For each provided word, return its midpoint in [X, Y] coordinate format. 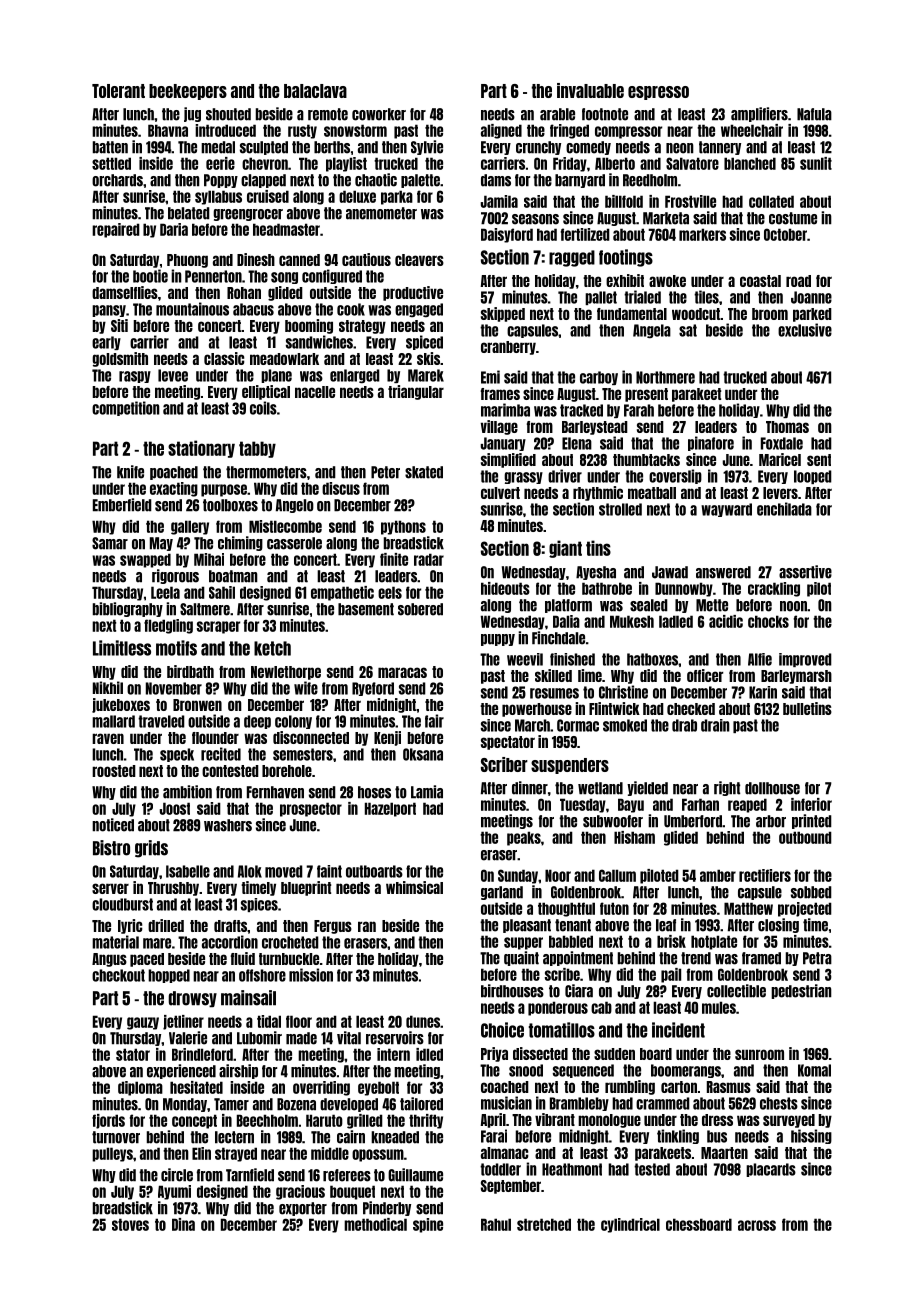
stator [133, 1054]
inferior [811, 804]
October [785, 234]
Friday [570, 164]
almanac [505, 1153]
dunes [423, 1021]
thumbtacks [646, 460]
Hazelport [390, 809]
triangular [416, 392]
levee [173, 375]
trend [696, 958]
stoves [130, 1224]
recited [221, 754]
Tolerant [118, 91]
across [757, 1225]
